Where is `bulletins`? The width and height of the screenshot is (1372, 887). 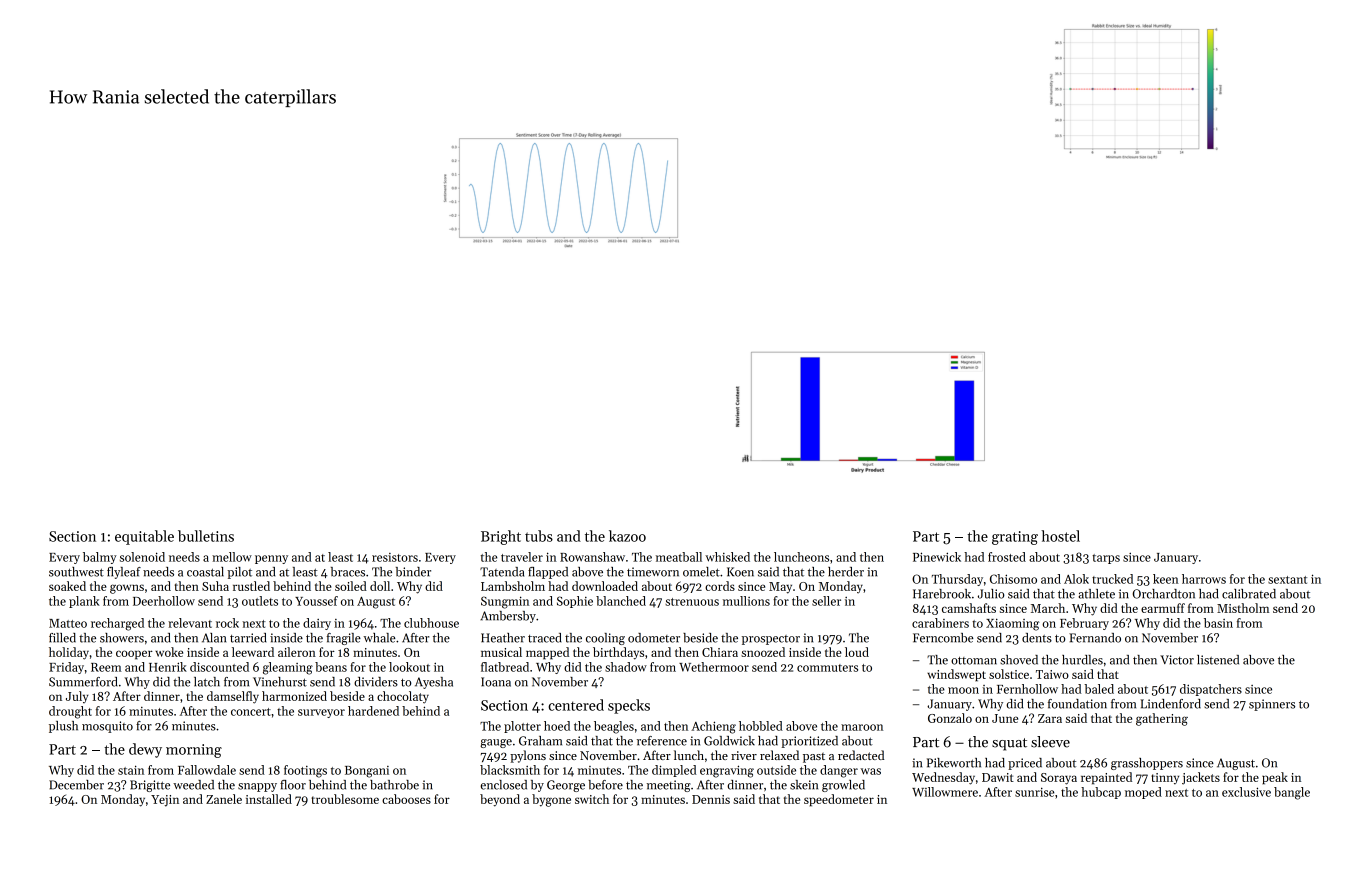
bulletins is located at coordinates (206, 536).
